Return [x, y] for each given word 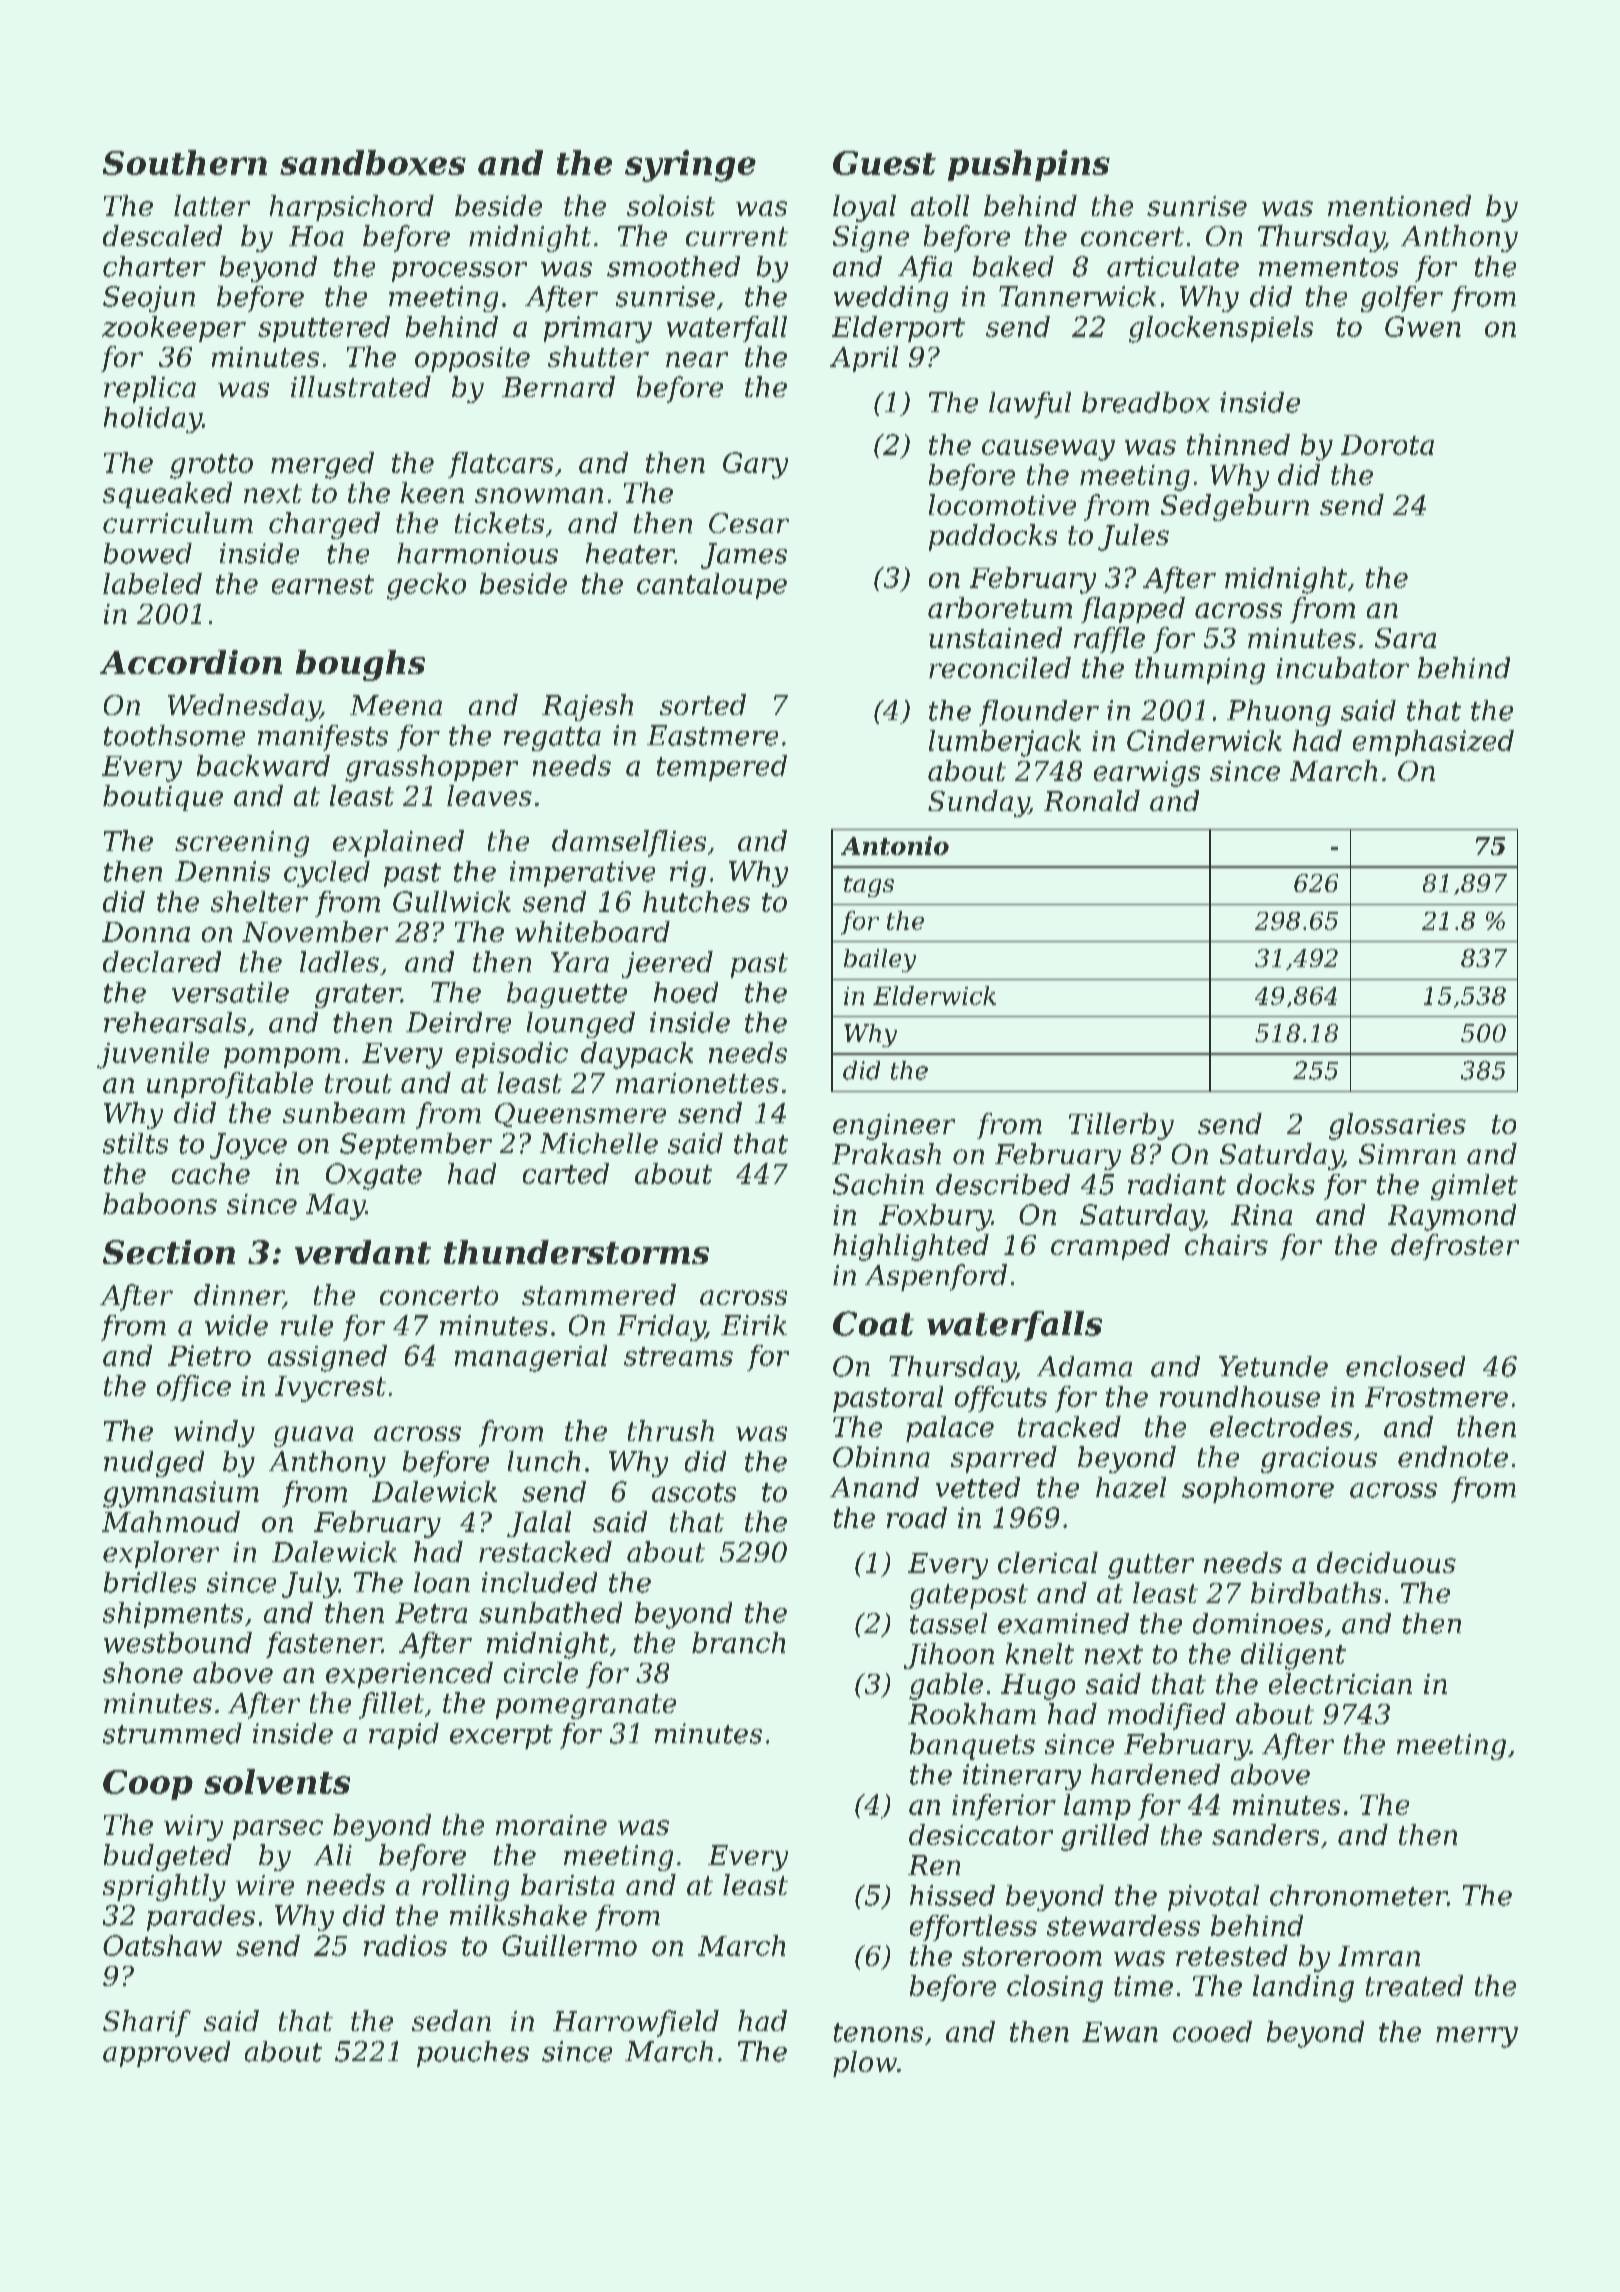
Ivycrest [330, 1389]
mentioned [1399, 205]
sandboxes [373, 162]
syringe [690, 166]
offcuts [1001, 1399]
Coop [148, 1785]
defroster [1455, 1247]
